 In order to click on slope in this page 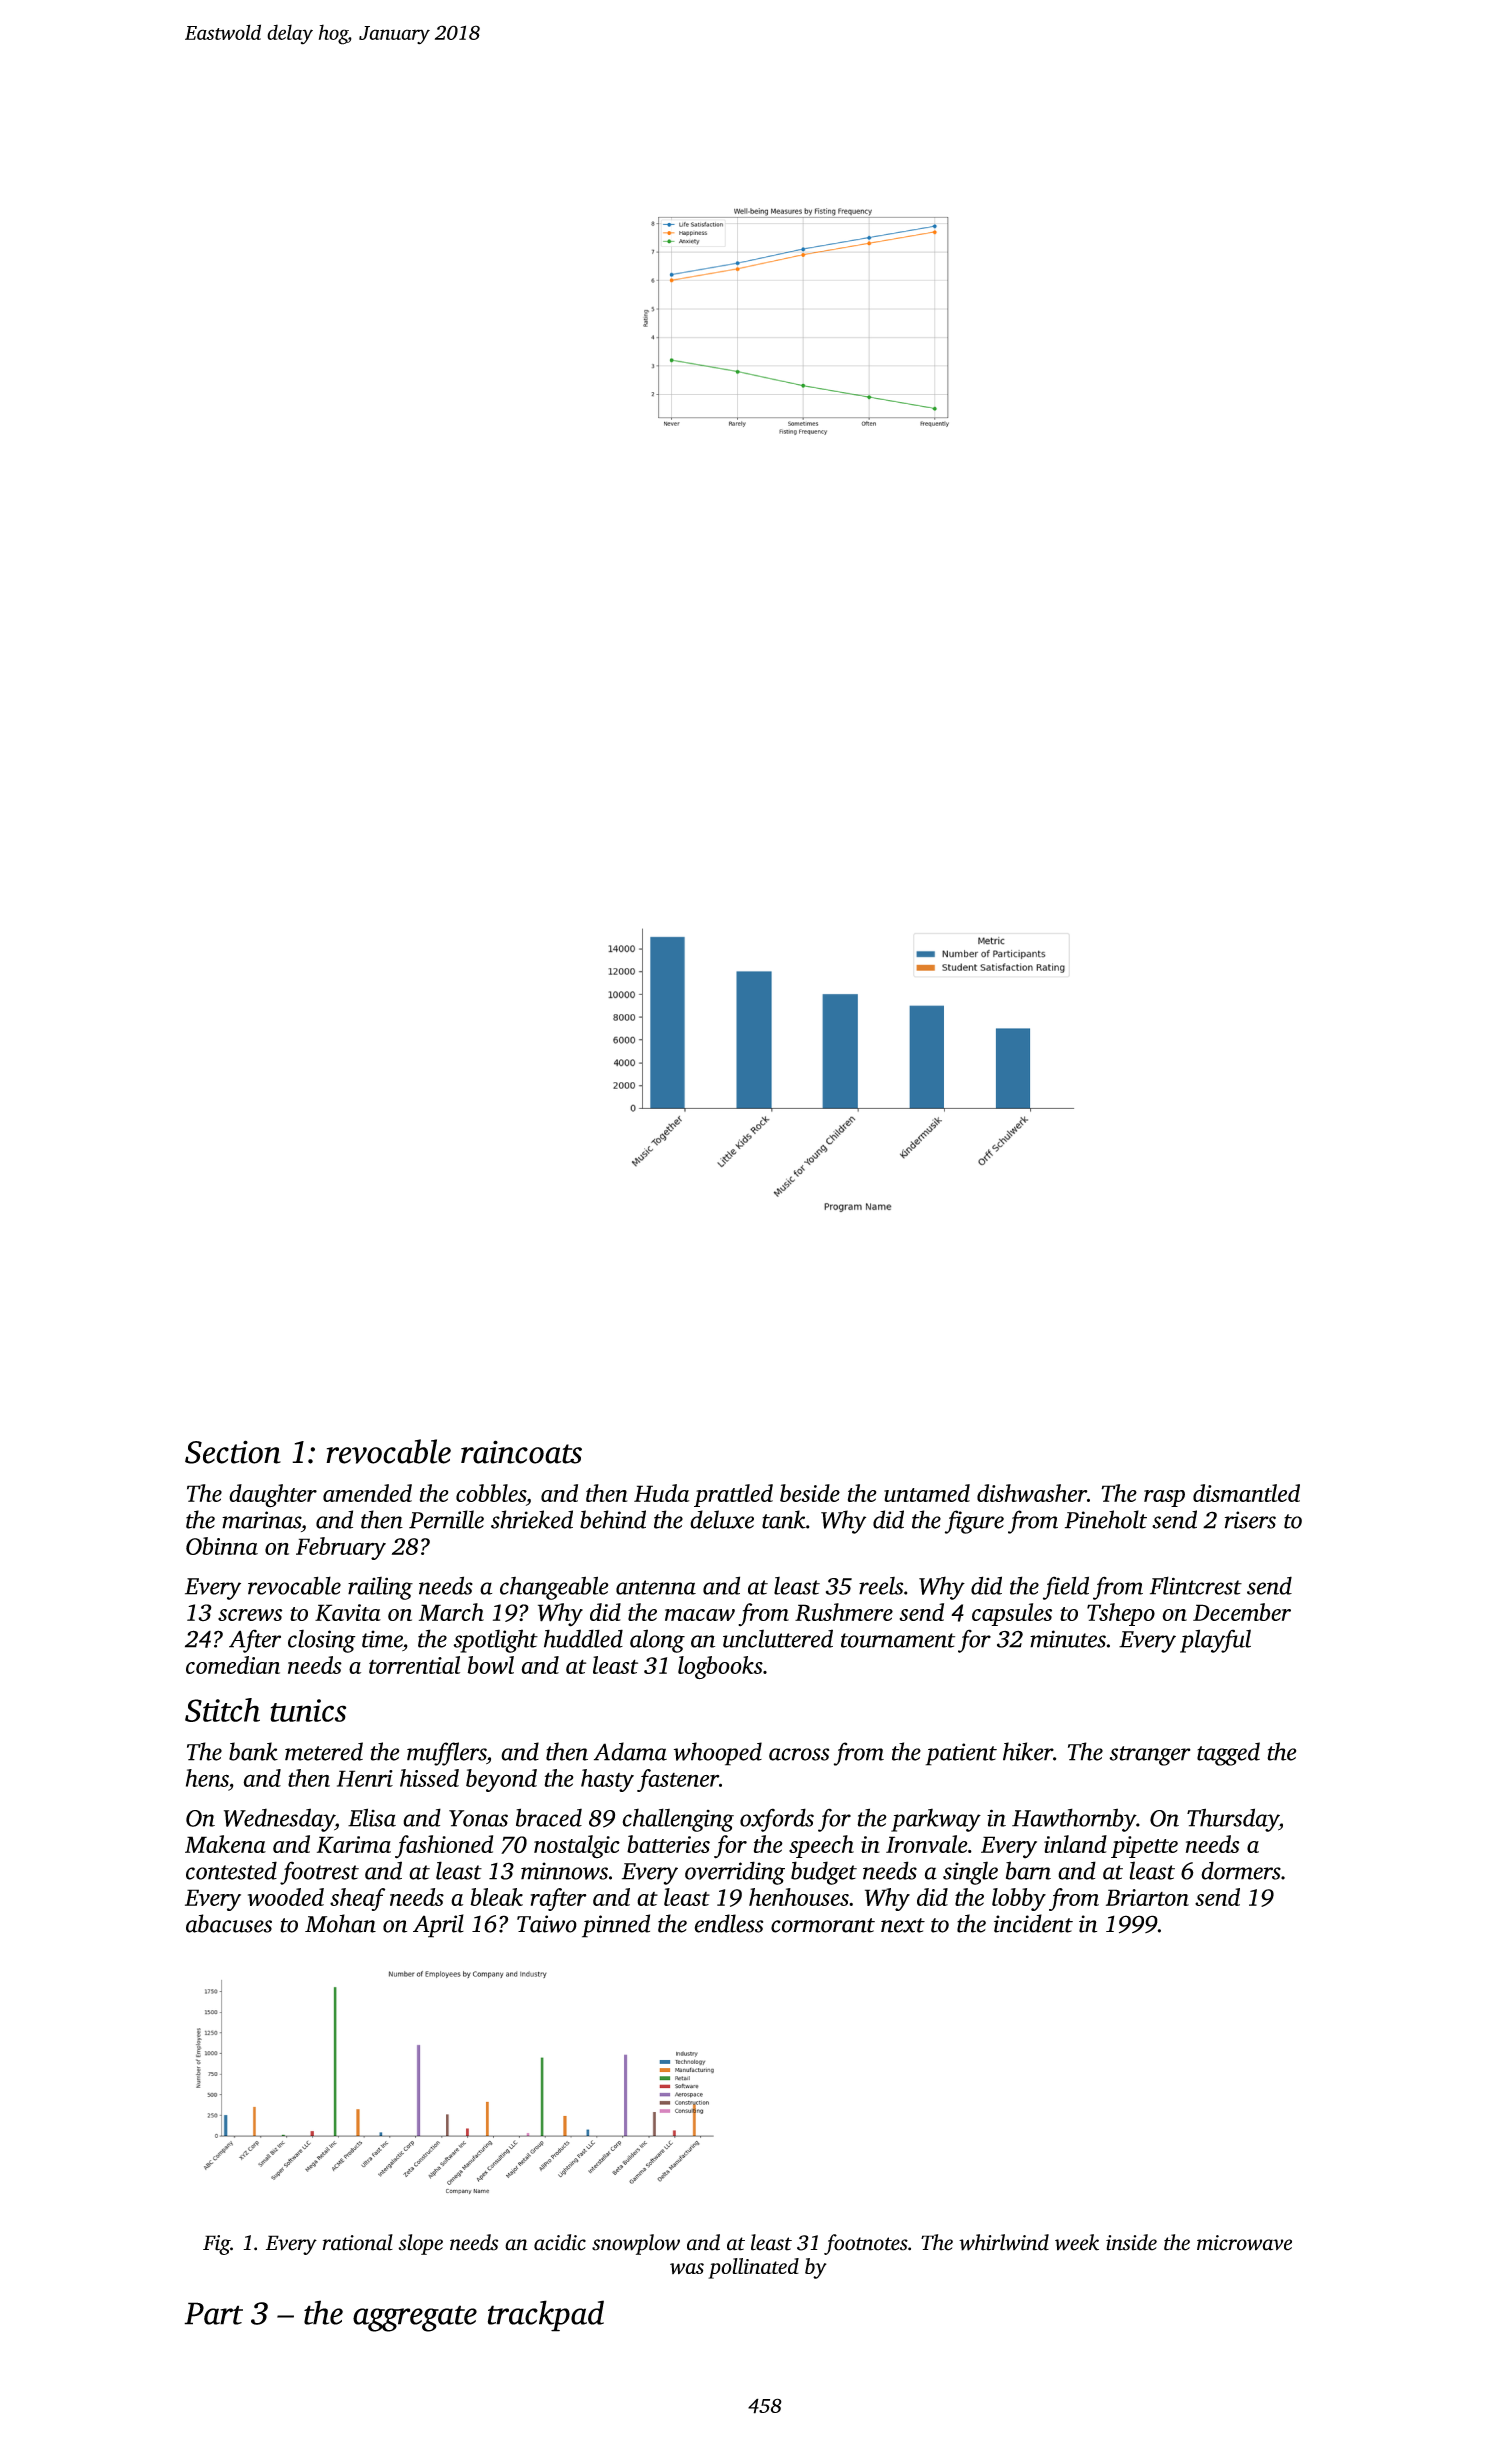, I will do `click(420, 2244)`.
